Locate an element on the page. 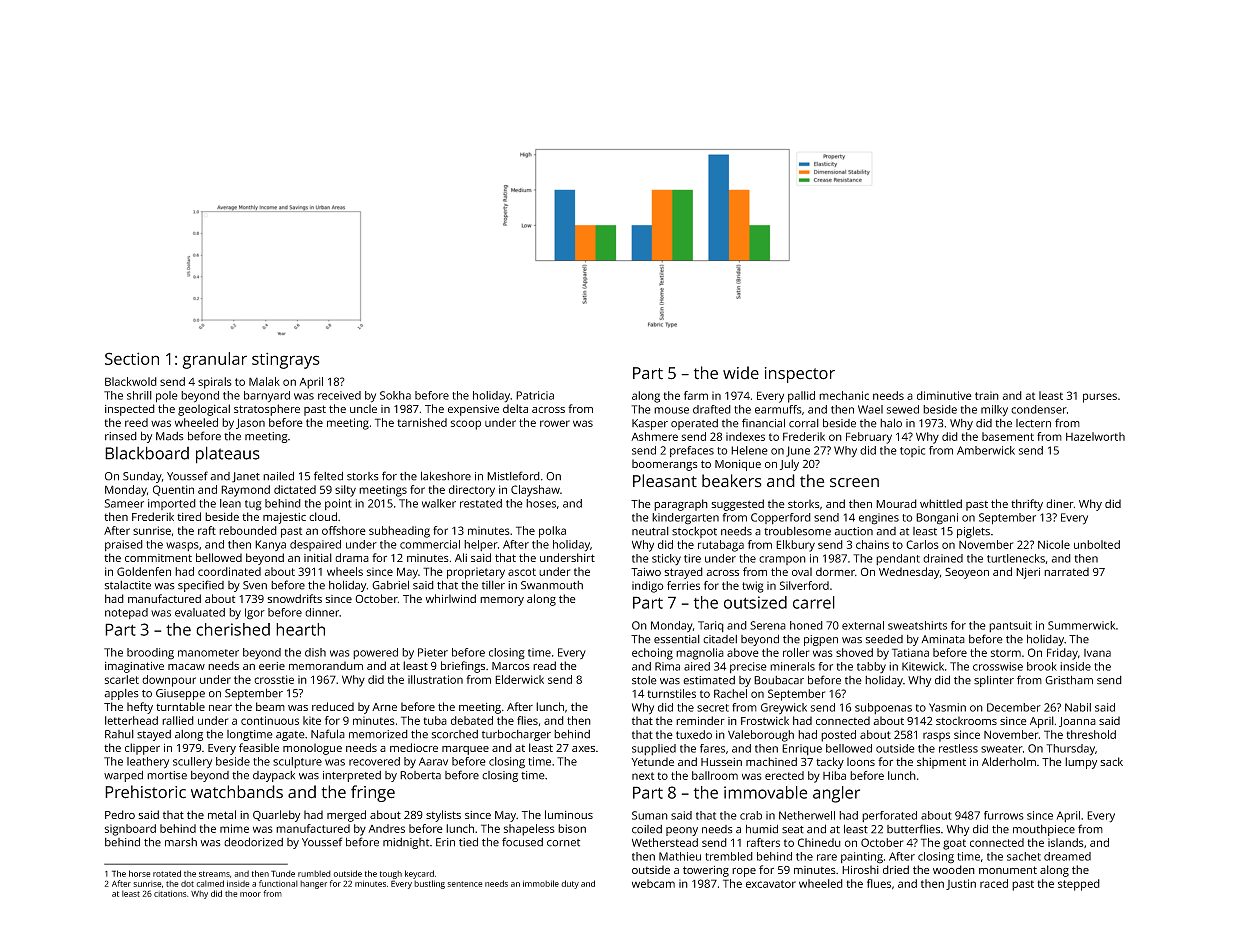 The height and width of the document is (952, 1233). furrows is located at coordinates (1004, 815).
